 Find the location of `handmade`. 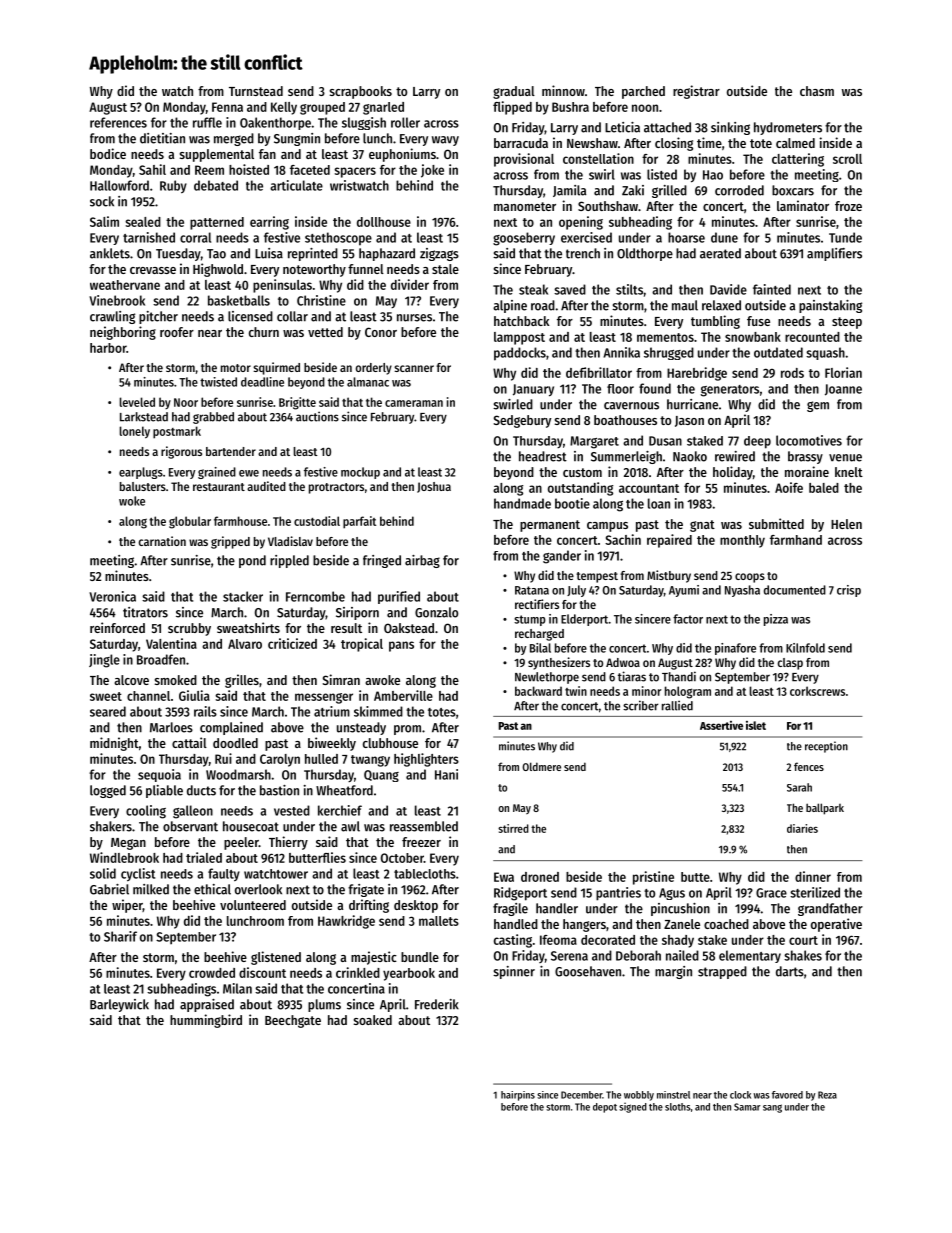

handmade is located at coordinates (522, 503).
